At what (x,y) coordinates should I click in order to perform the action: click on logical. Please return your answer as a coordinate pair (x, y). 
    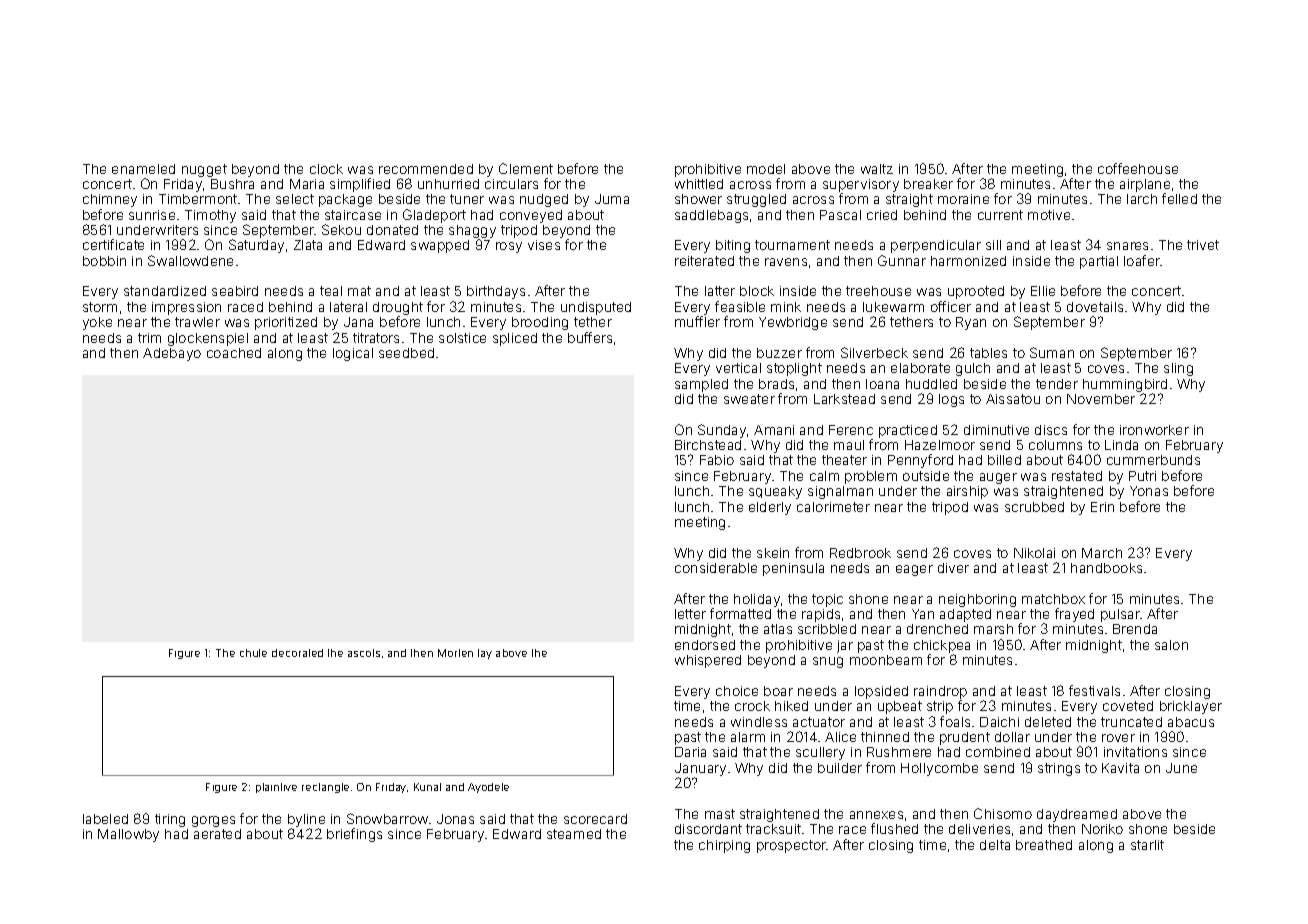
    Looking at the image, I should click on (353, 354).
